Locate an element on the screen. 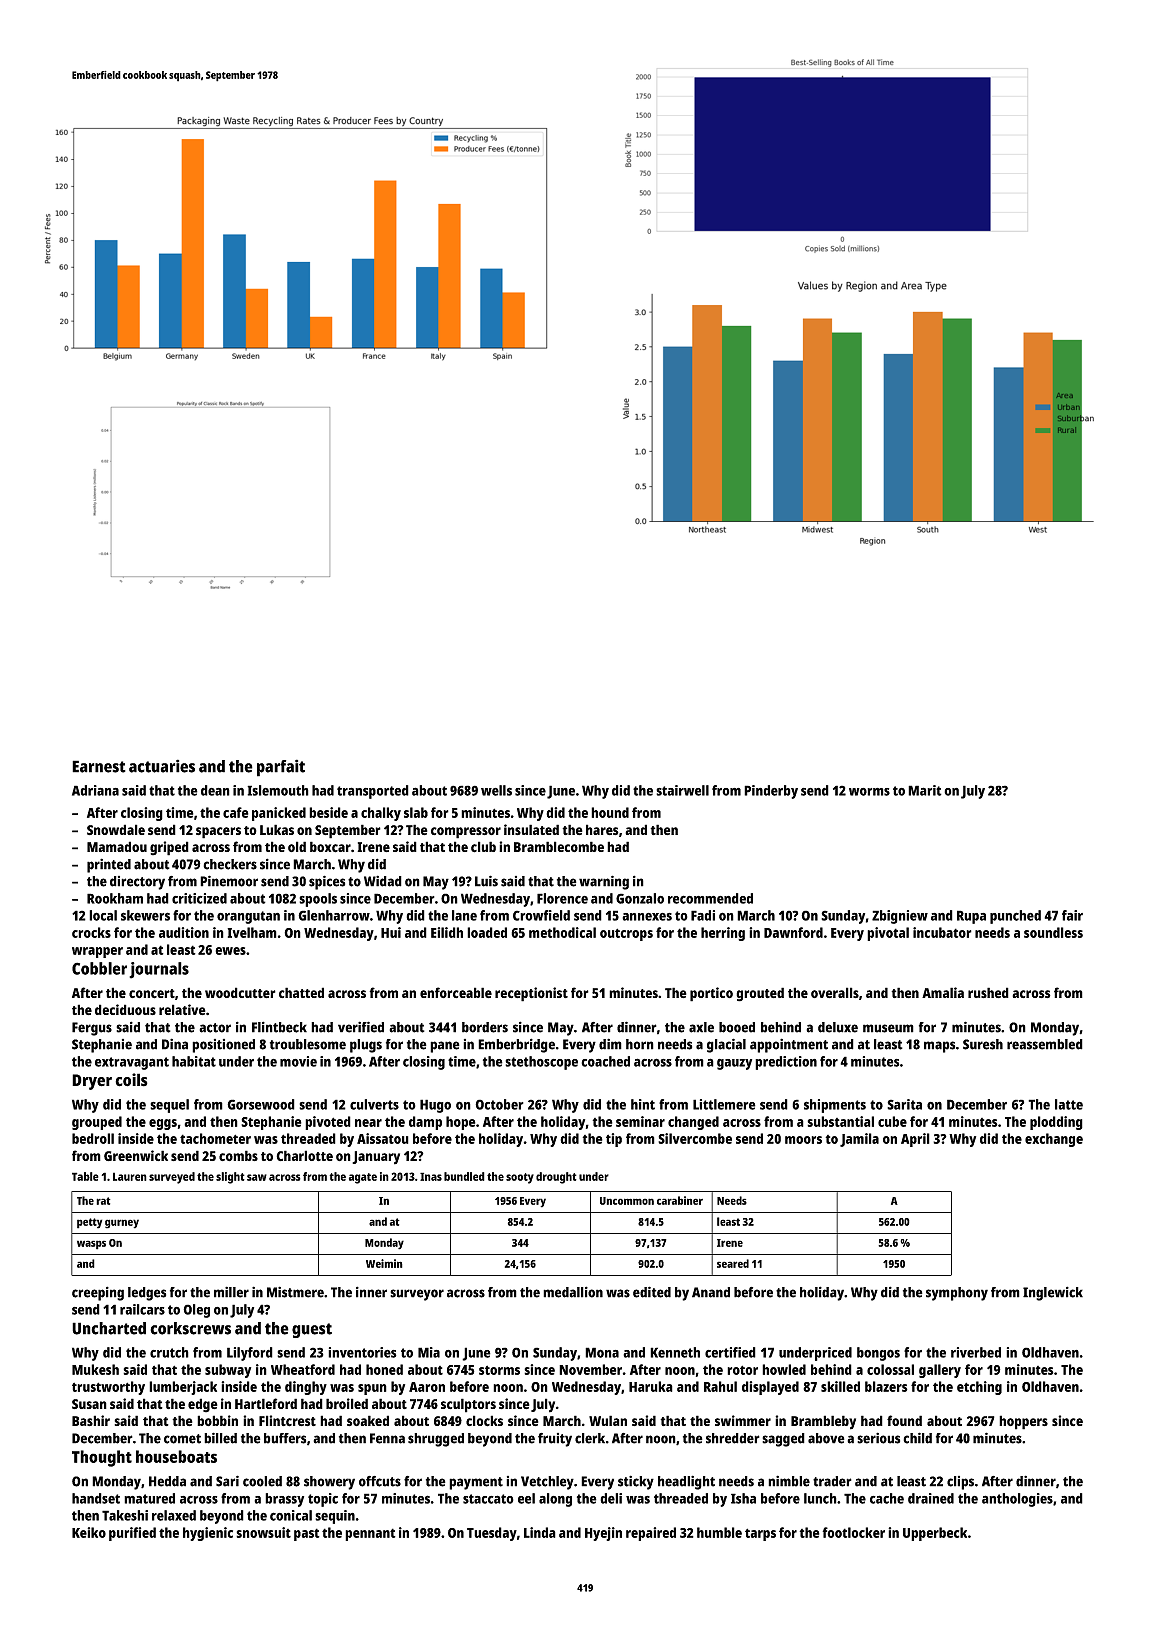 This screenshot has width=1155, height=1634. rushed is located at coordinates (988, 992).
